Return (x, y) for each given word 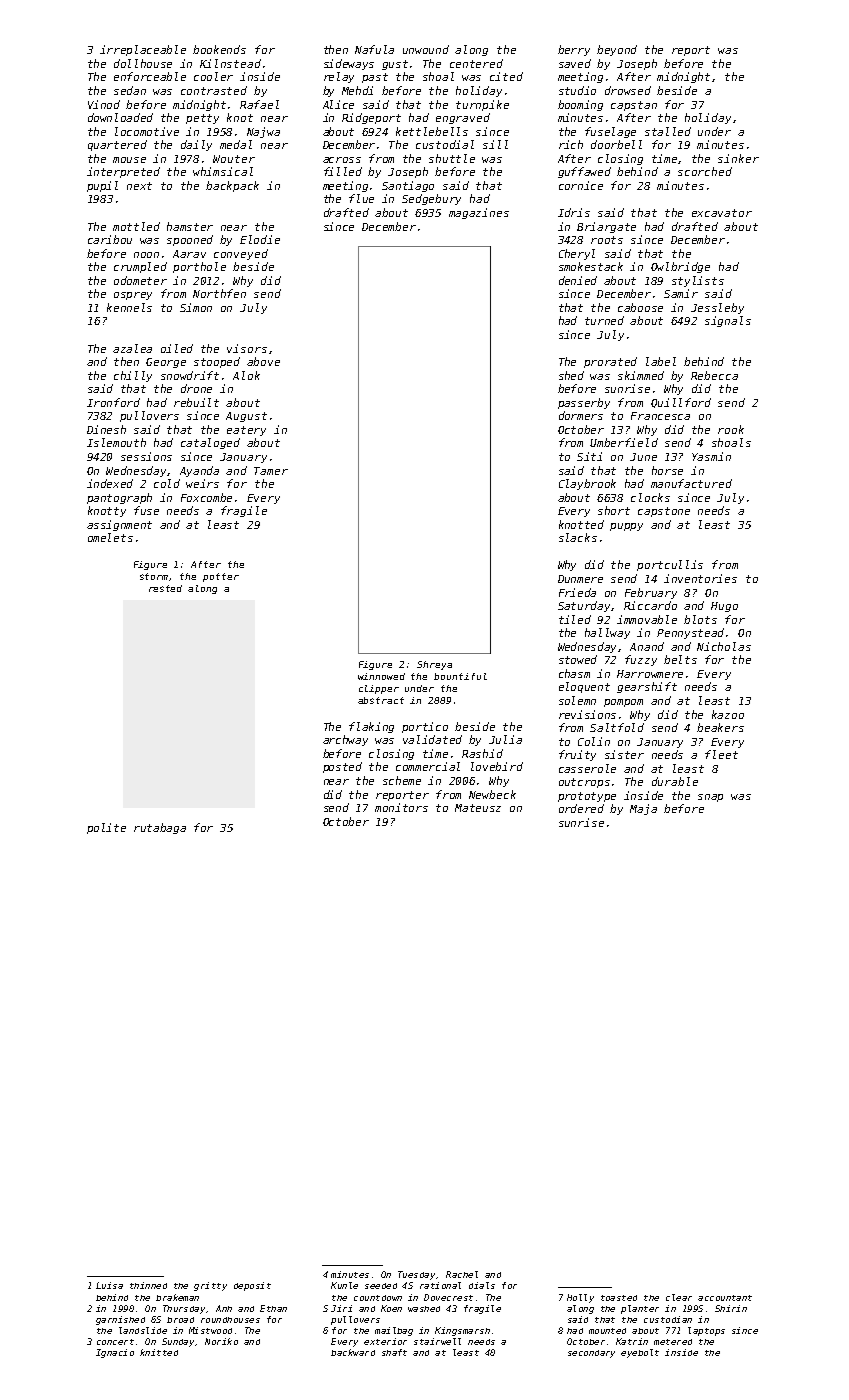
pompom (623, 703)
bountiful (460, 676)
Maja (643, 809)
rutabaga (160, 828)
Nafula (374, 49)
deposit (252, 1286)
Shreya (434, 665)
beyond (617, 50)
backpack (232, 186)
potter (221, 577)
